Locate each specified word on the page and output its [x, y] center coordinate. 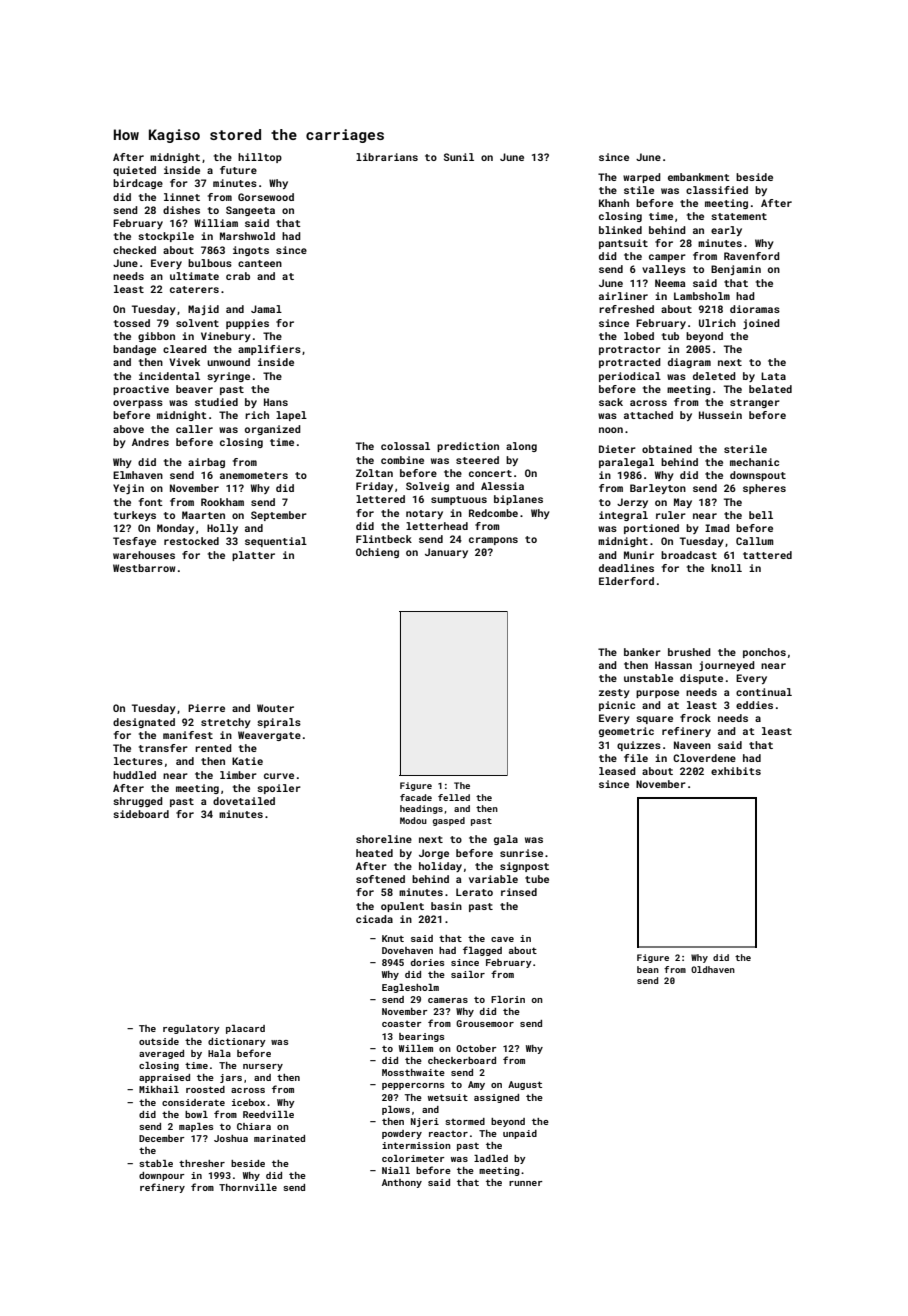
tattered [767, 555]
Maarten [203, 515]
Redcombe [493, 513]
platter [253, 556]
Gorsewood [266, 197]
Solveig [427, 487]
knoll [726, 568]
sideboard [141, 814]
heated [374, 853]
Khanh [614, 203]
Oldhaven [713, 969]
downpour [162, 1176]
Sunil [459, 157]
